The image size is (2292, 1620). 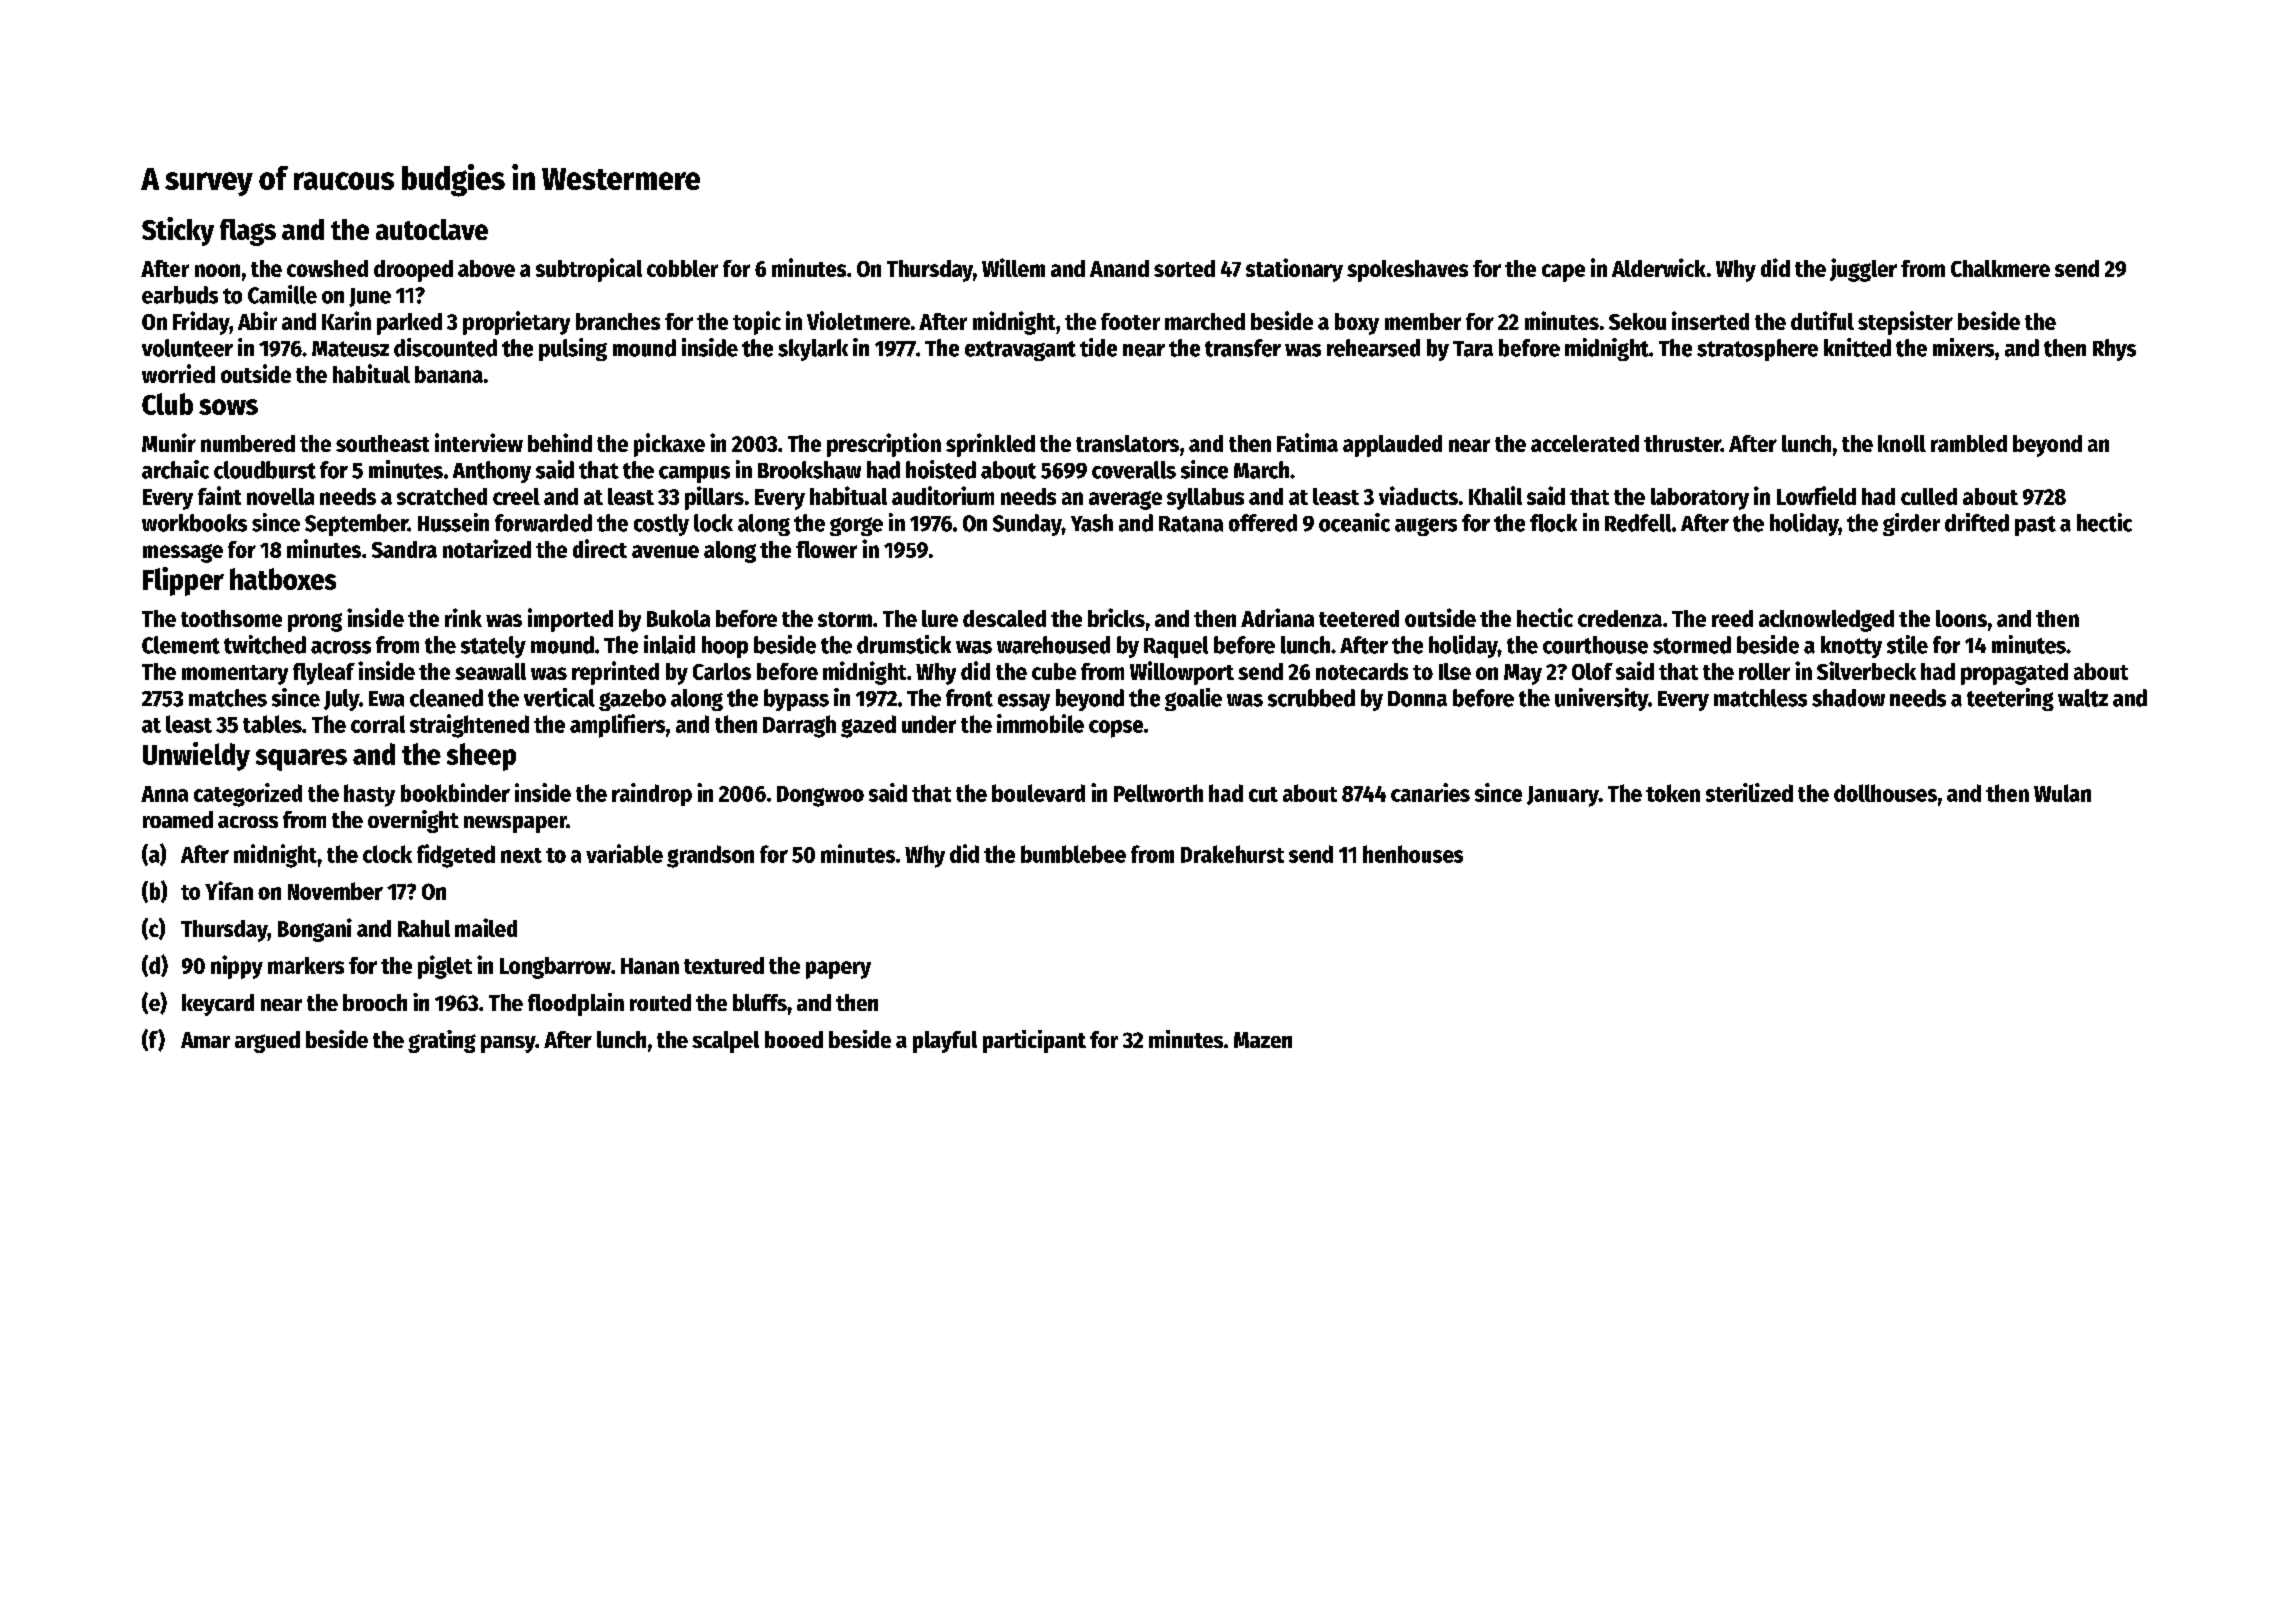 What do you see at coordinates (1902, 443) in the image?
I see `knoll` at bounding box center [1902, 443].
